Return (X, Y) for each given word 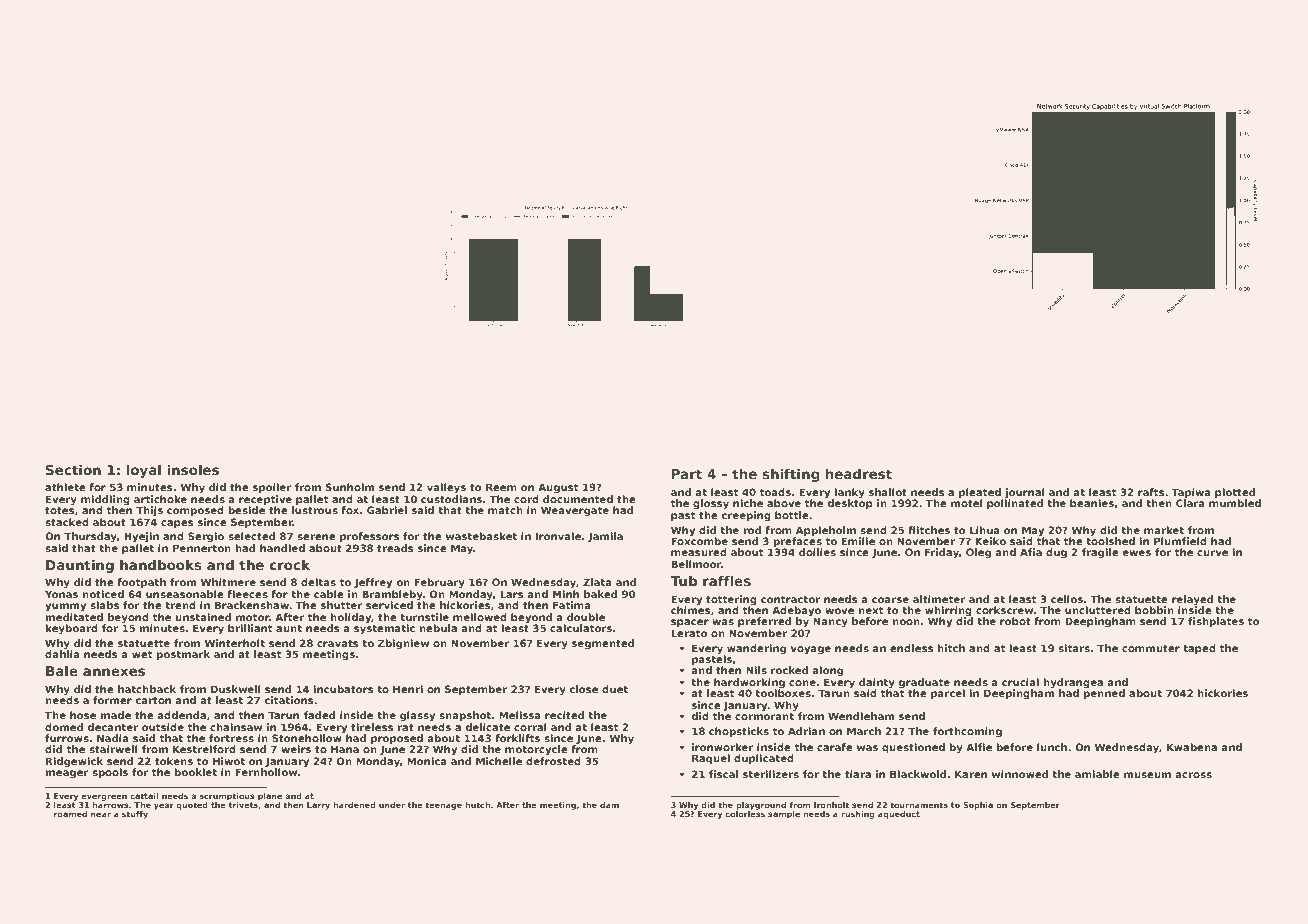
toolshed (1110, 541)
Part (687, 474)
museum (1147, 775)
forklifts (517, 738)
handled (282, 548)
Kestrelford (204, 749)
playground (761, 806)
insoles (193, 469)
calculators (581, 628)
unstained (203, 617)
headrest (858, 473)
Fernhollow (266, 772)
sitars (1074, 648)
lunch (1052, 747)
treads (395, 548)
